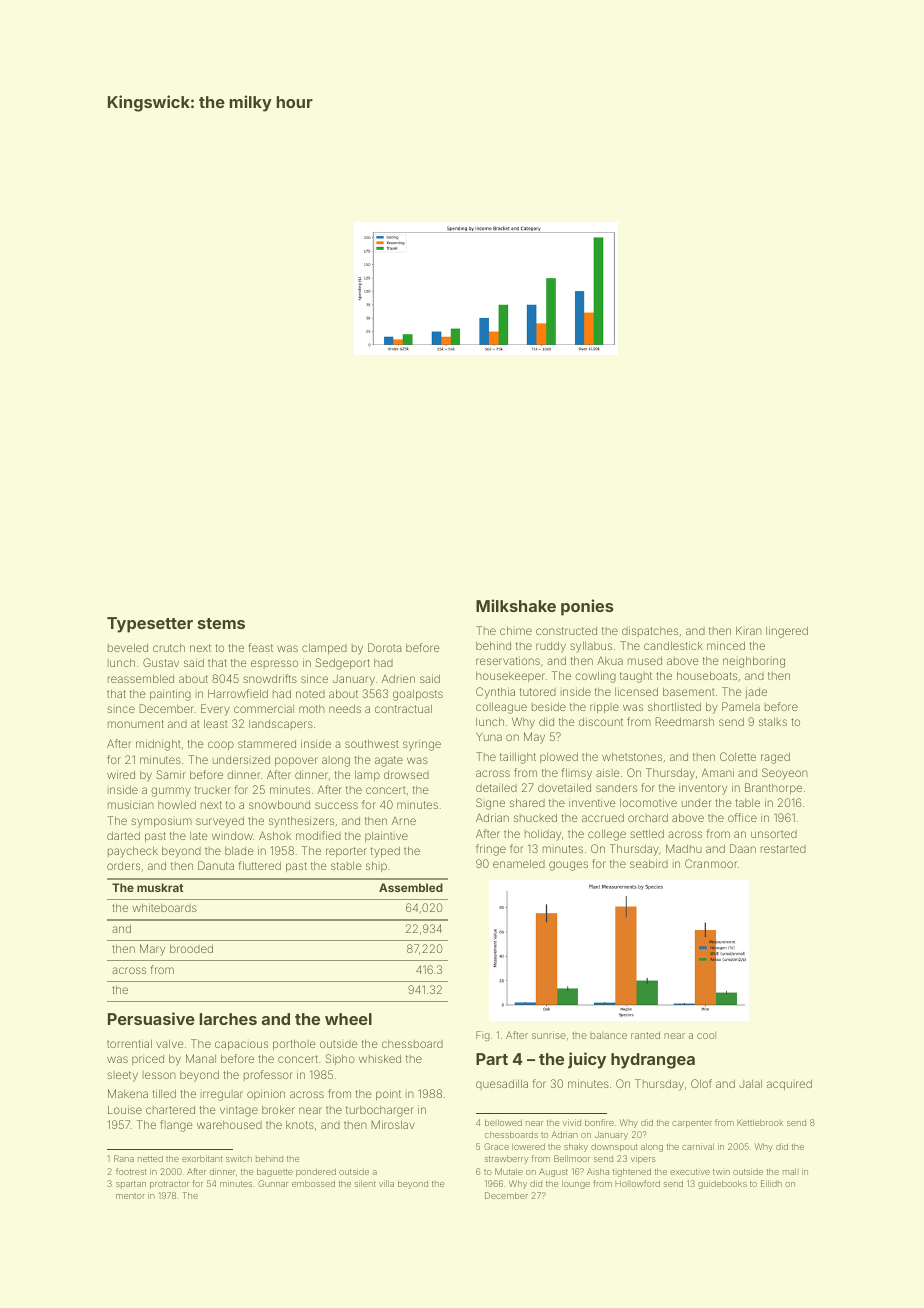 Image resolution: width=924 pixels, height=1308 pixels. What do you see at coordinates (260, 865) in the page?
I see `fluttered` at bounding box center [260, 865].
